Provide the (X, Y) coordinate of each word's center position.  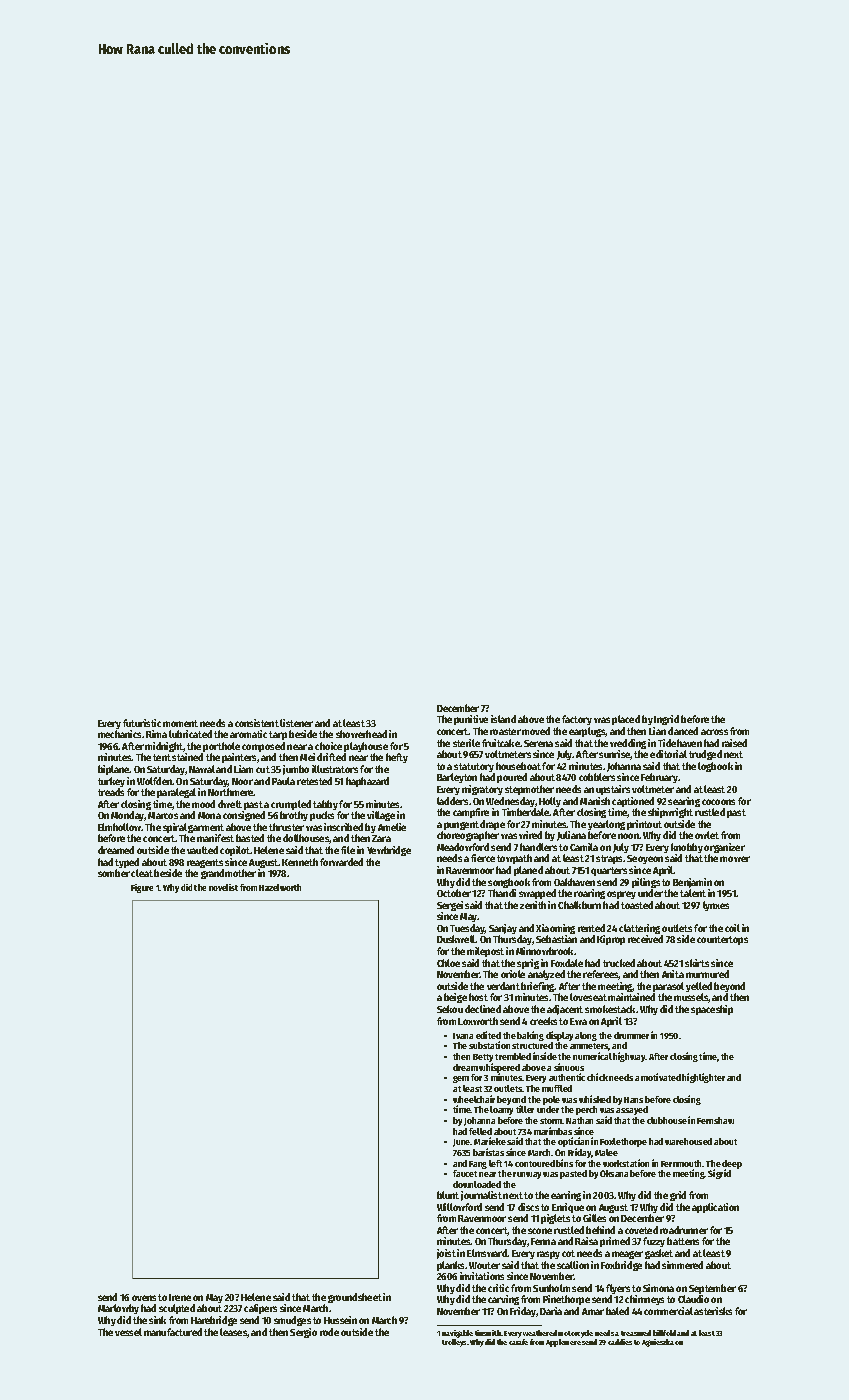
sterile (466, 743)
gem (461, 1079)
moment (180, 723)
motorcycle (575, 1334)
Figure (142, 888)
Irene (180, 1297)
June (462, 1143)
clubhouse (667, 1120)
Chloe (448, 963)
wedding (628, 744)
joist (446, 1254)
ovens (144, 1298)
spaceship (712, 1010)
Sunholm (551, 1288)
